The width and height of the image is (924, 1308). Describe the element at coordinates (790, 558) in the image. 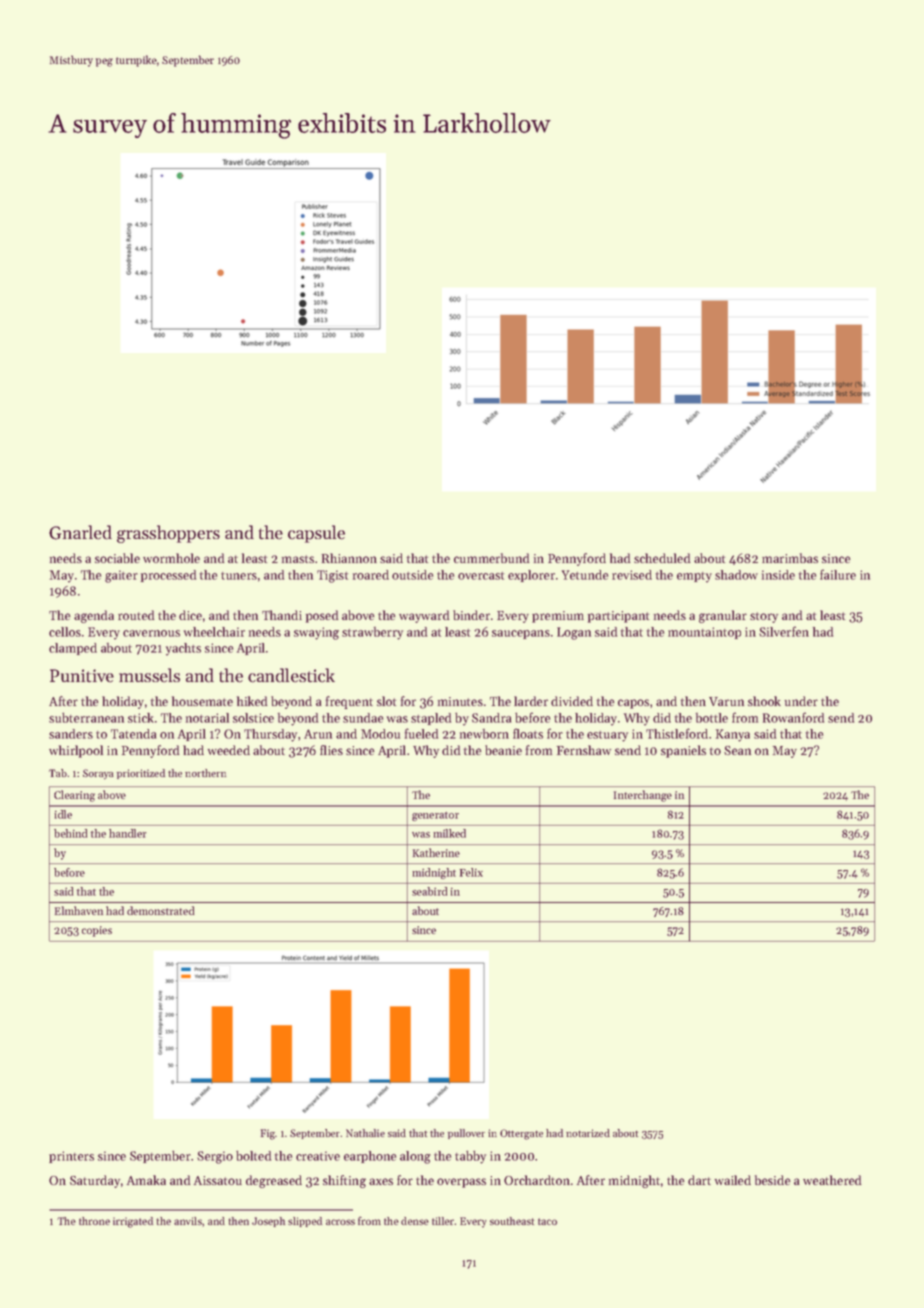

I see `marimbas` at that location.
